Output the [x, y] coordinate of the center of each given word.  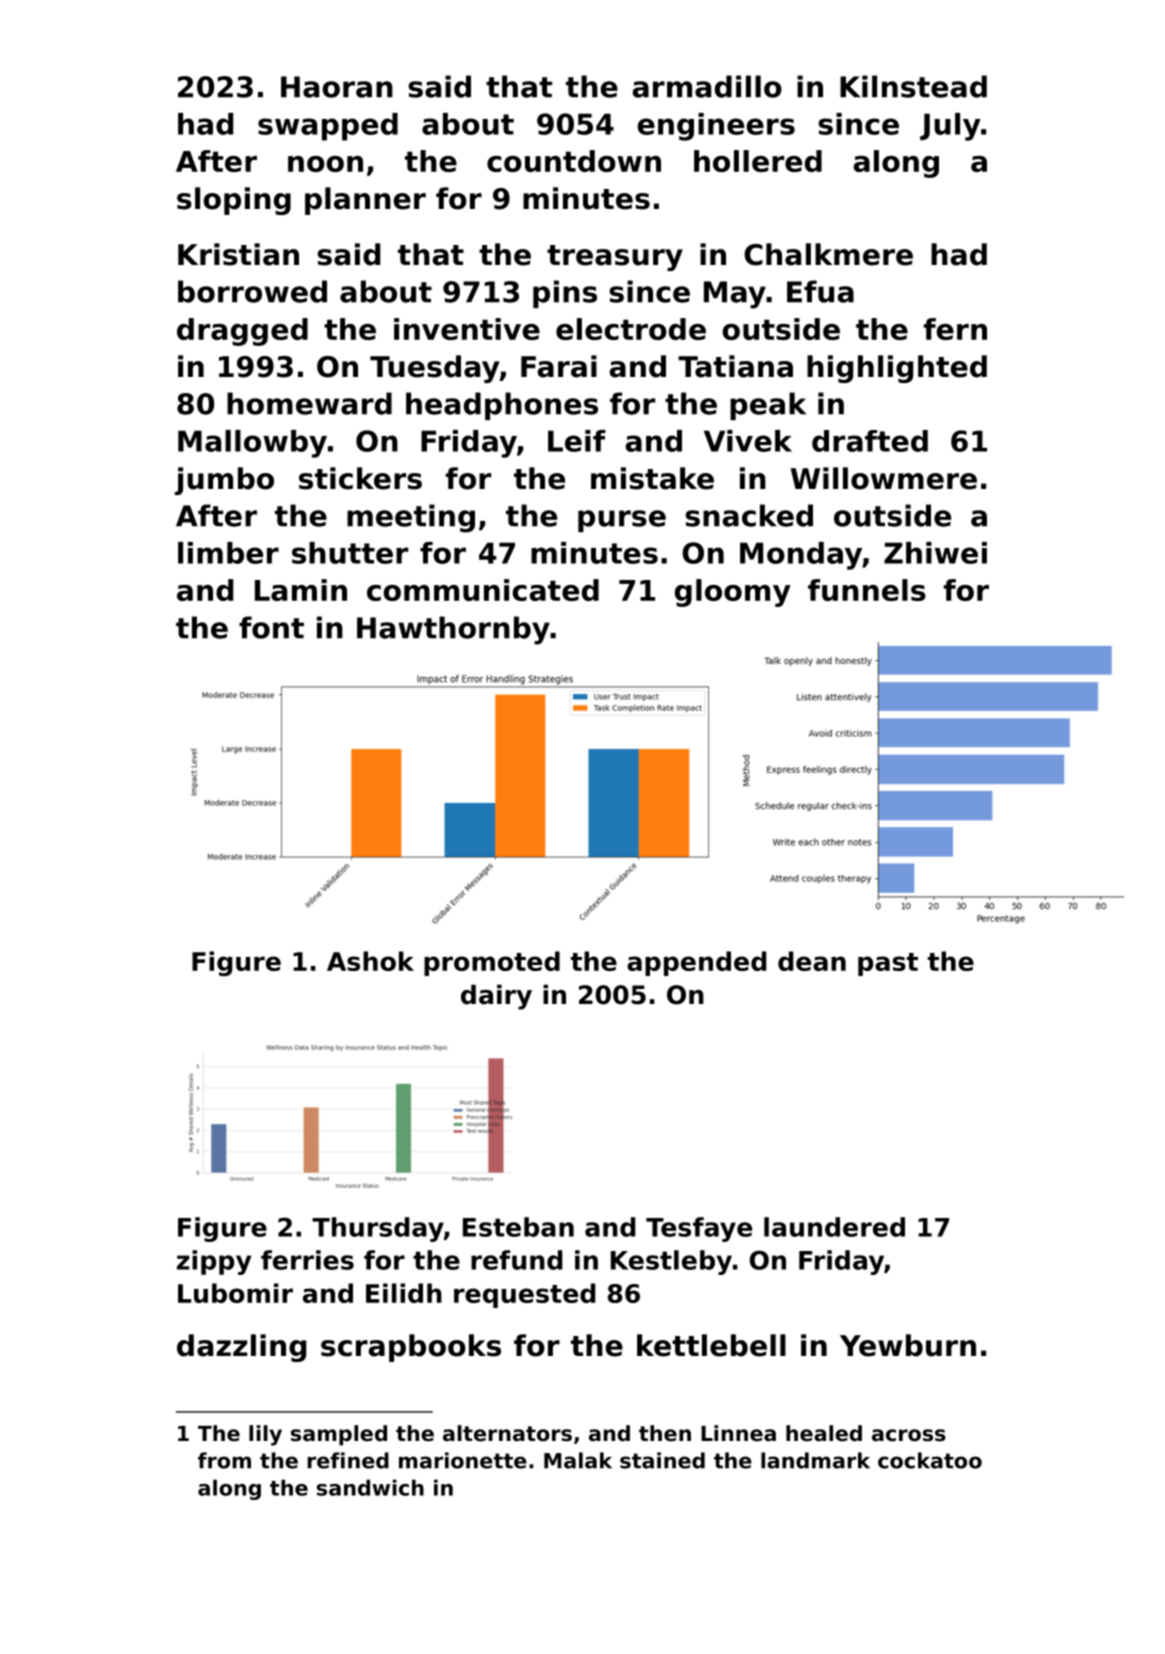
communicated [483, 590]
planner [365, 201]
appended [697, 963]
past [888, 964]
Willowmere [884, 478]
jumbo [224, 481]
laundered [834, 1227]
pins [565, 294]
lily [265, 1435]
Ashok [370, 961]
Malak [578, 1460]
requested [525, 1295]
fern [955, 329]
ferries [307, 1260]
